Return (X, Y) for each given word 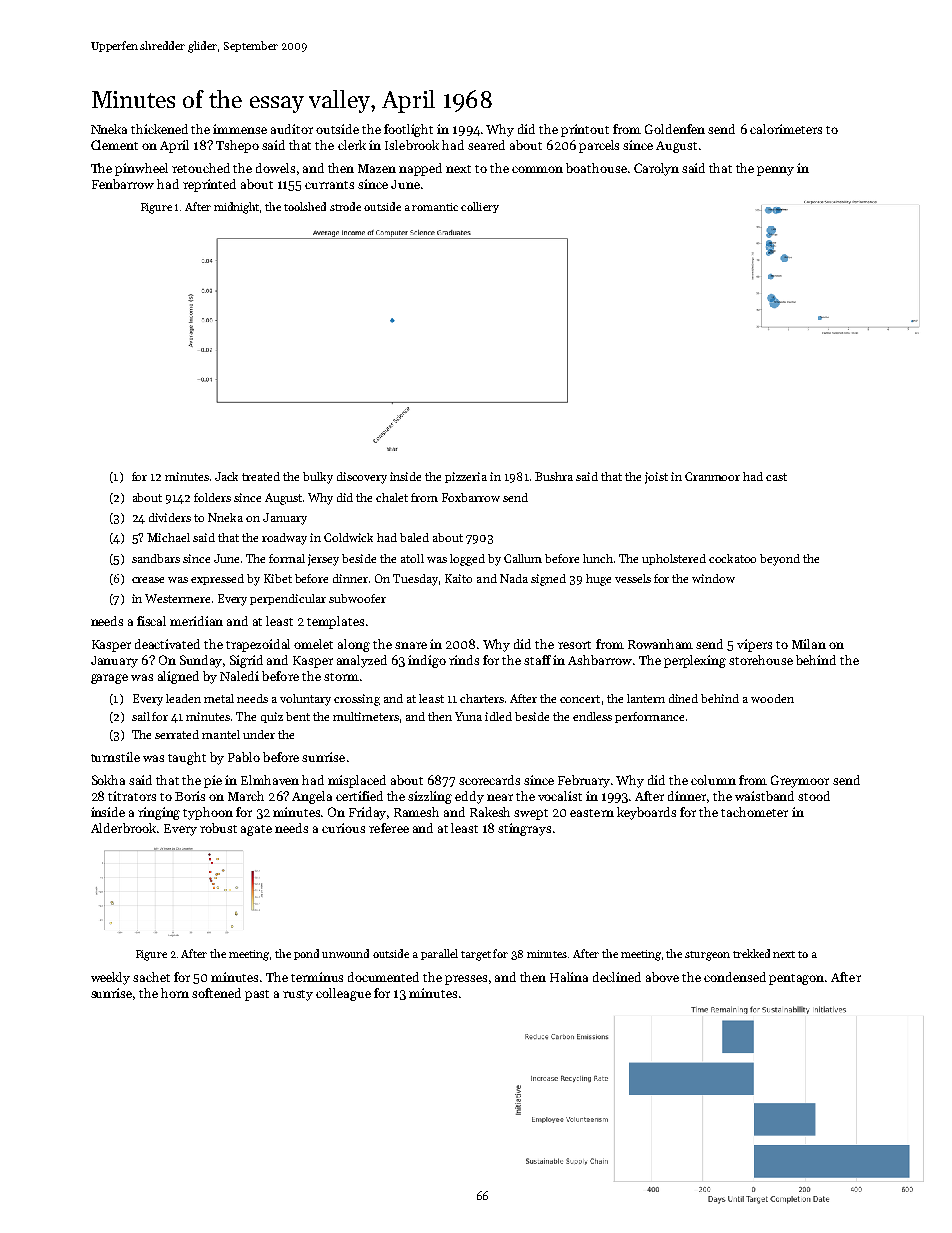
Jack (226, 476)
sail (141, 716)
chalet (392, 497)
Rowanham (660, 644)
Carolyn (656, 169)
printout (585, 130)
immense (240, 129)
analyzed (362, 661)
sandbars (156, 558)
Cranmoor (712, 476)
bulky (318, 478)
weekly (110, 978)
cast (776, 477)
